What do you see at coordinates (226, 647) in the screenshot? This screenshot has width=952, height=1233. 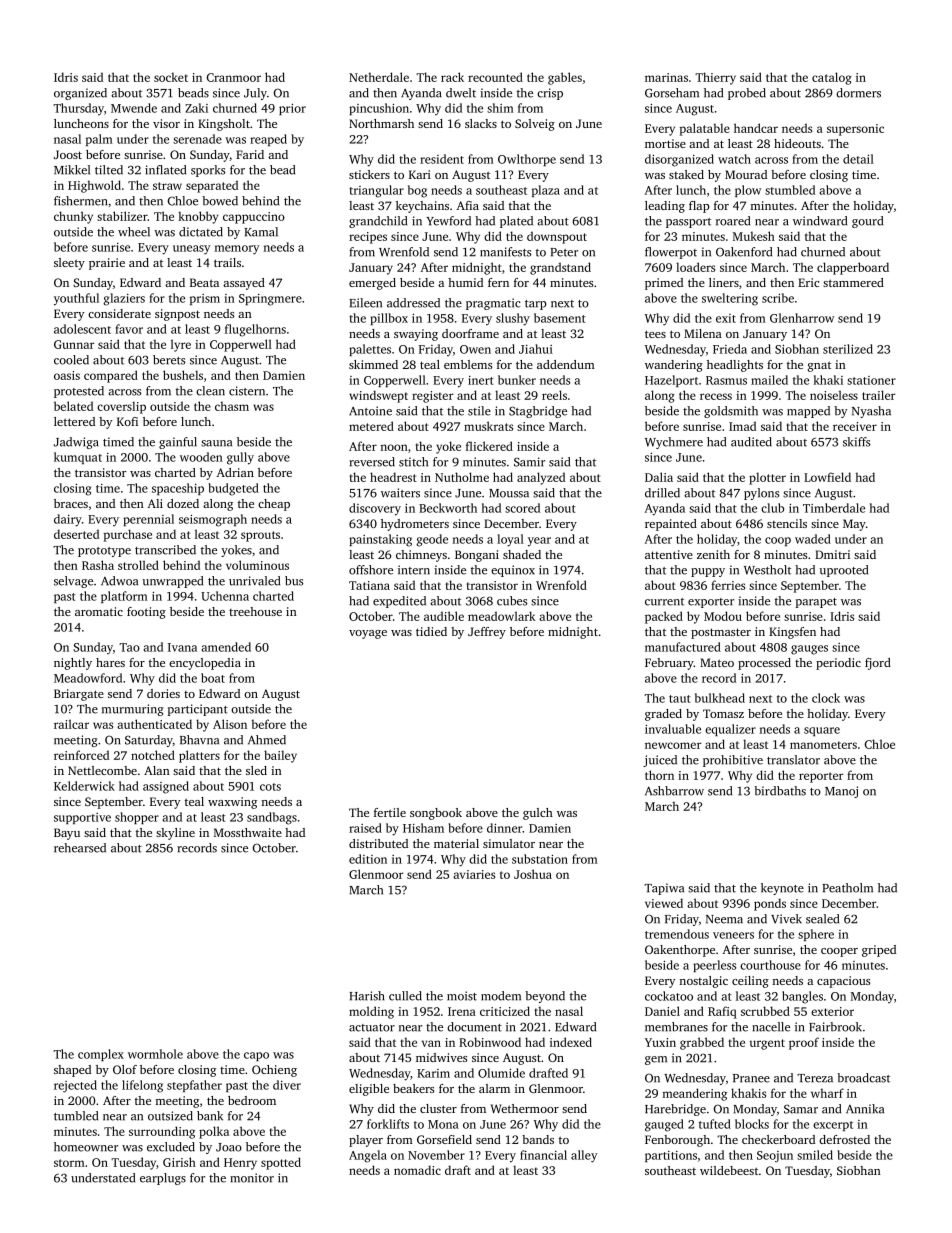 I see `amended` at bounding box center [226, 647].
